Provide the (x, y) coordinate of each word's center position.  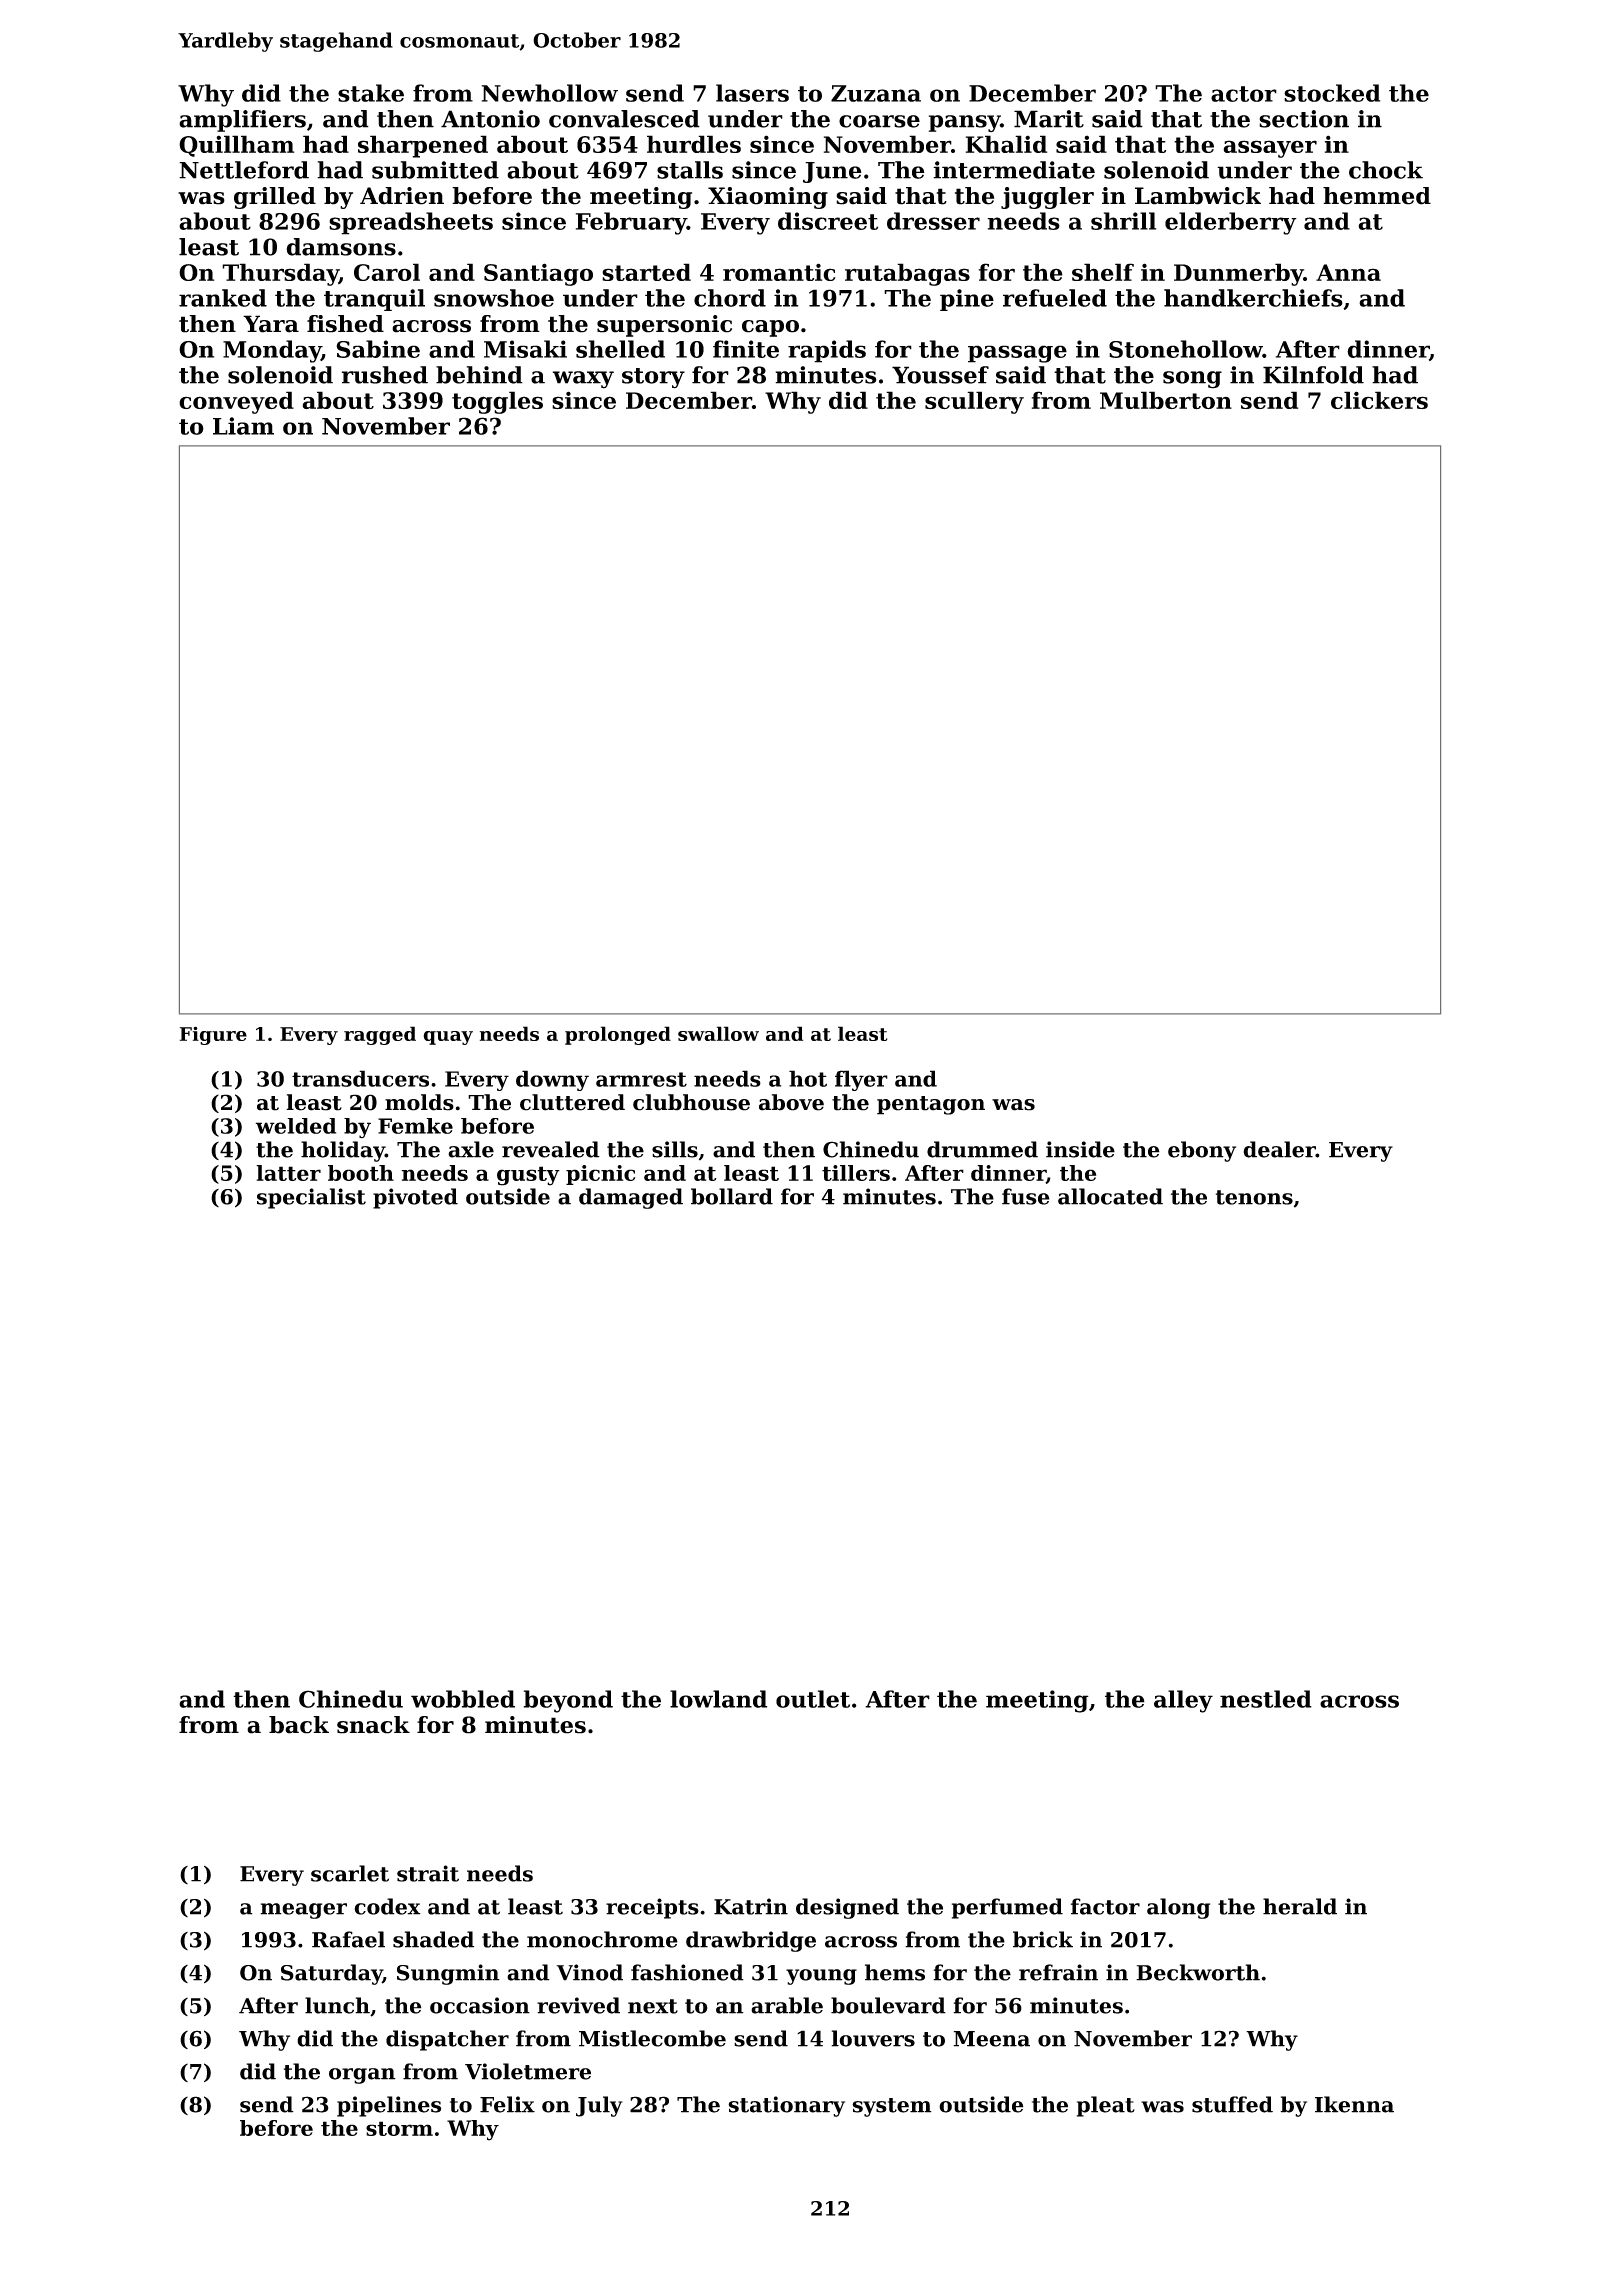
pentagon (931, 1105)
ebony (1202, 1151)
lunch (337, 2005)
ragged (380, 1035)
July (599, 2106)
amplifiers (242, 121)
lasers (752, 93)
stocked (1332, 93)
